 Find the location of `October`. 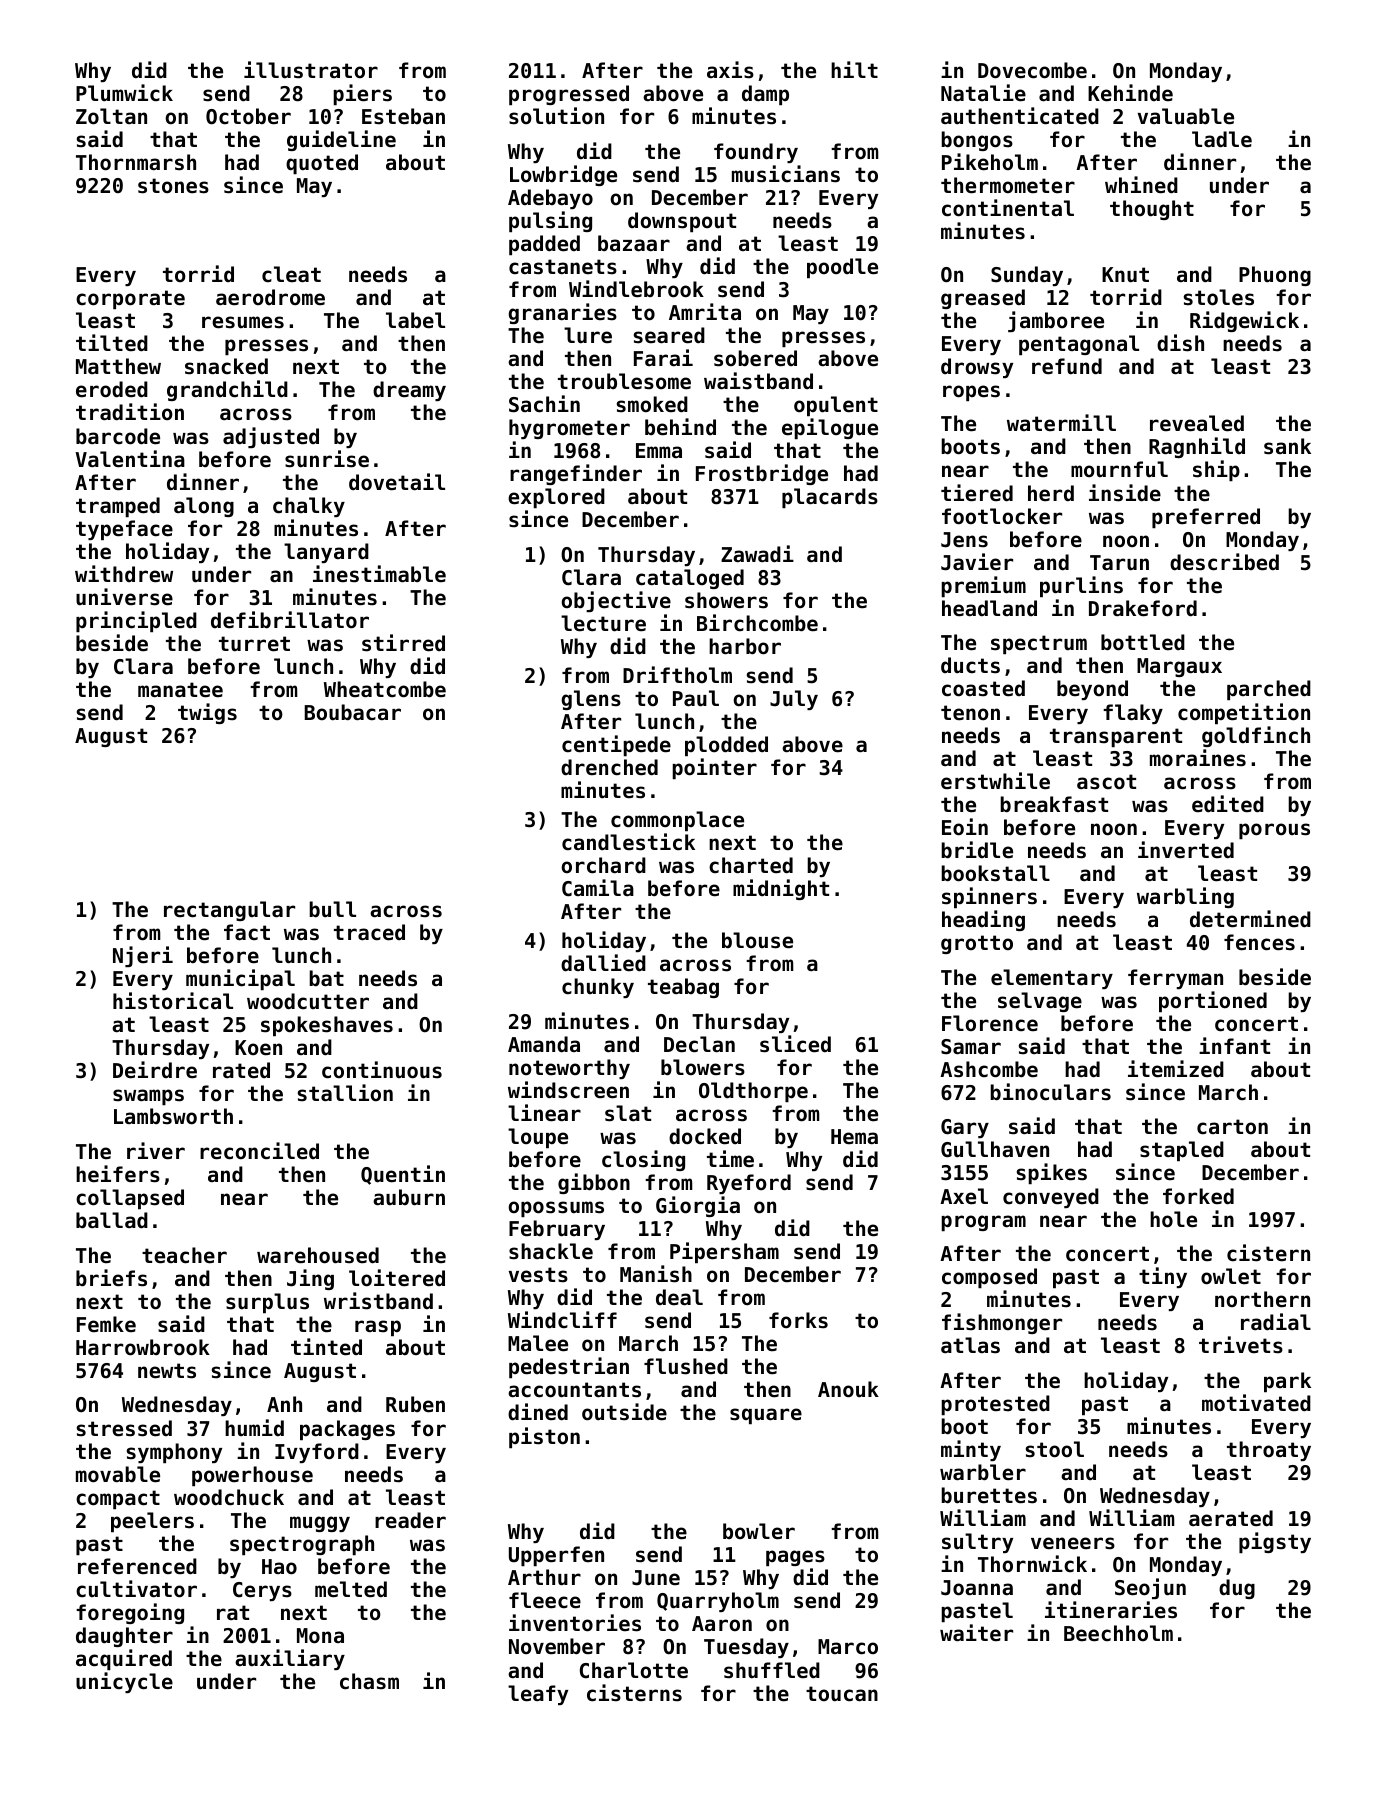

October is located at coordinates (248, 116).
